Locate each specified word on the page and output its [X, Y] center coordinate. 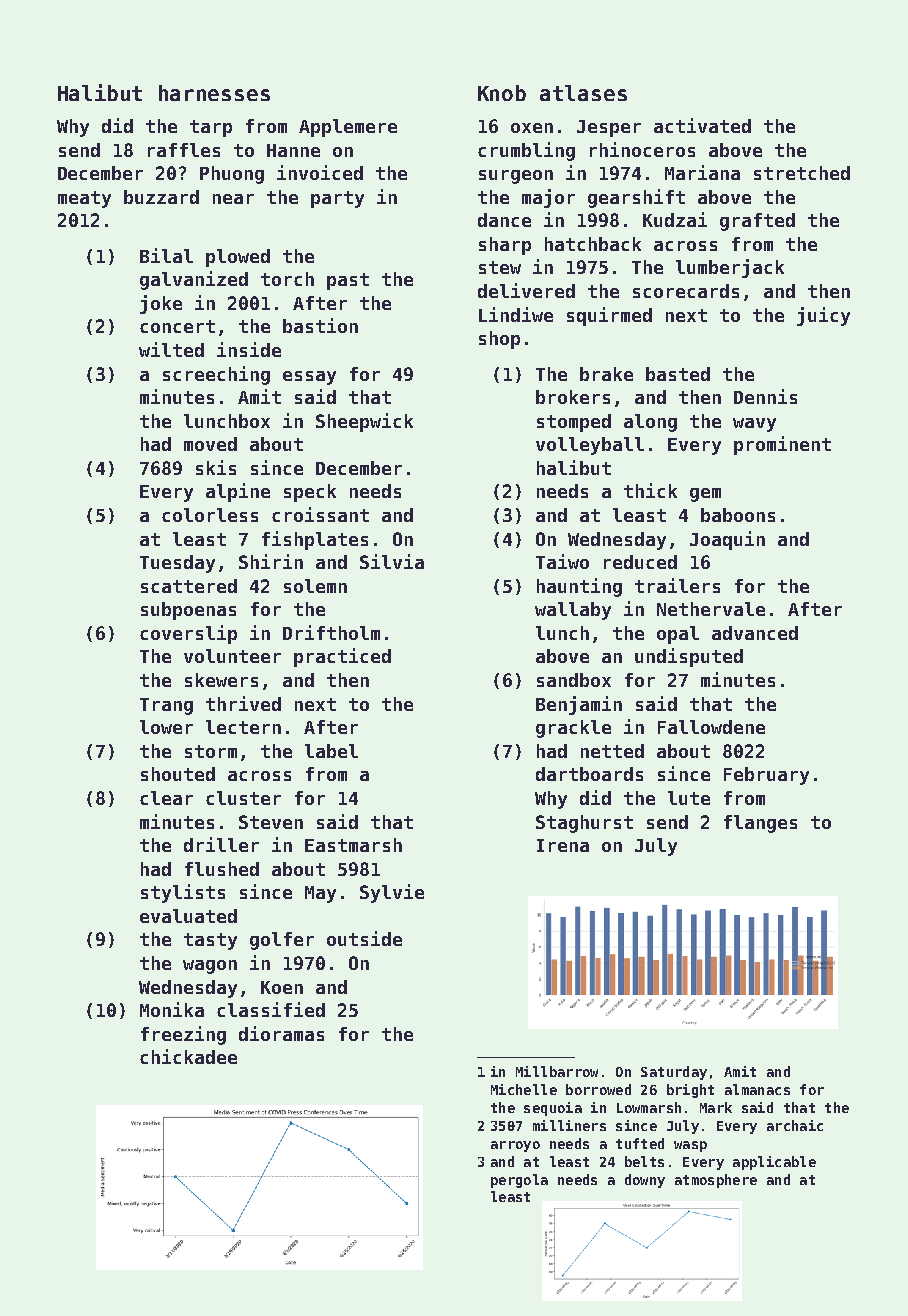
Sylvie [392, 893]
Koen [282, 987]
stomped [574, 423]
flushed [222, 869]
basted [678, 374]
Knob [502, 93]
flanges [760, 824]
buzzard [161, 197]
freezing [183, 1035]
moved [210, 444]
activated [702, 125]
